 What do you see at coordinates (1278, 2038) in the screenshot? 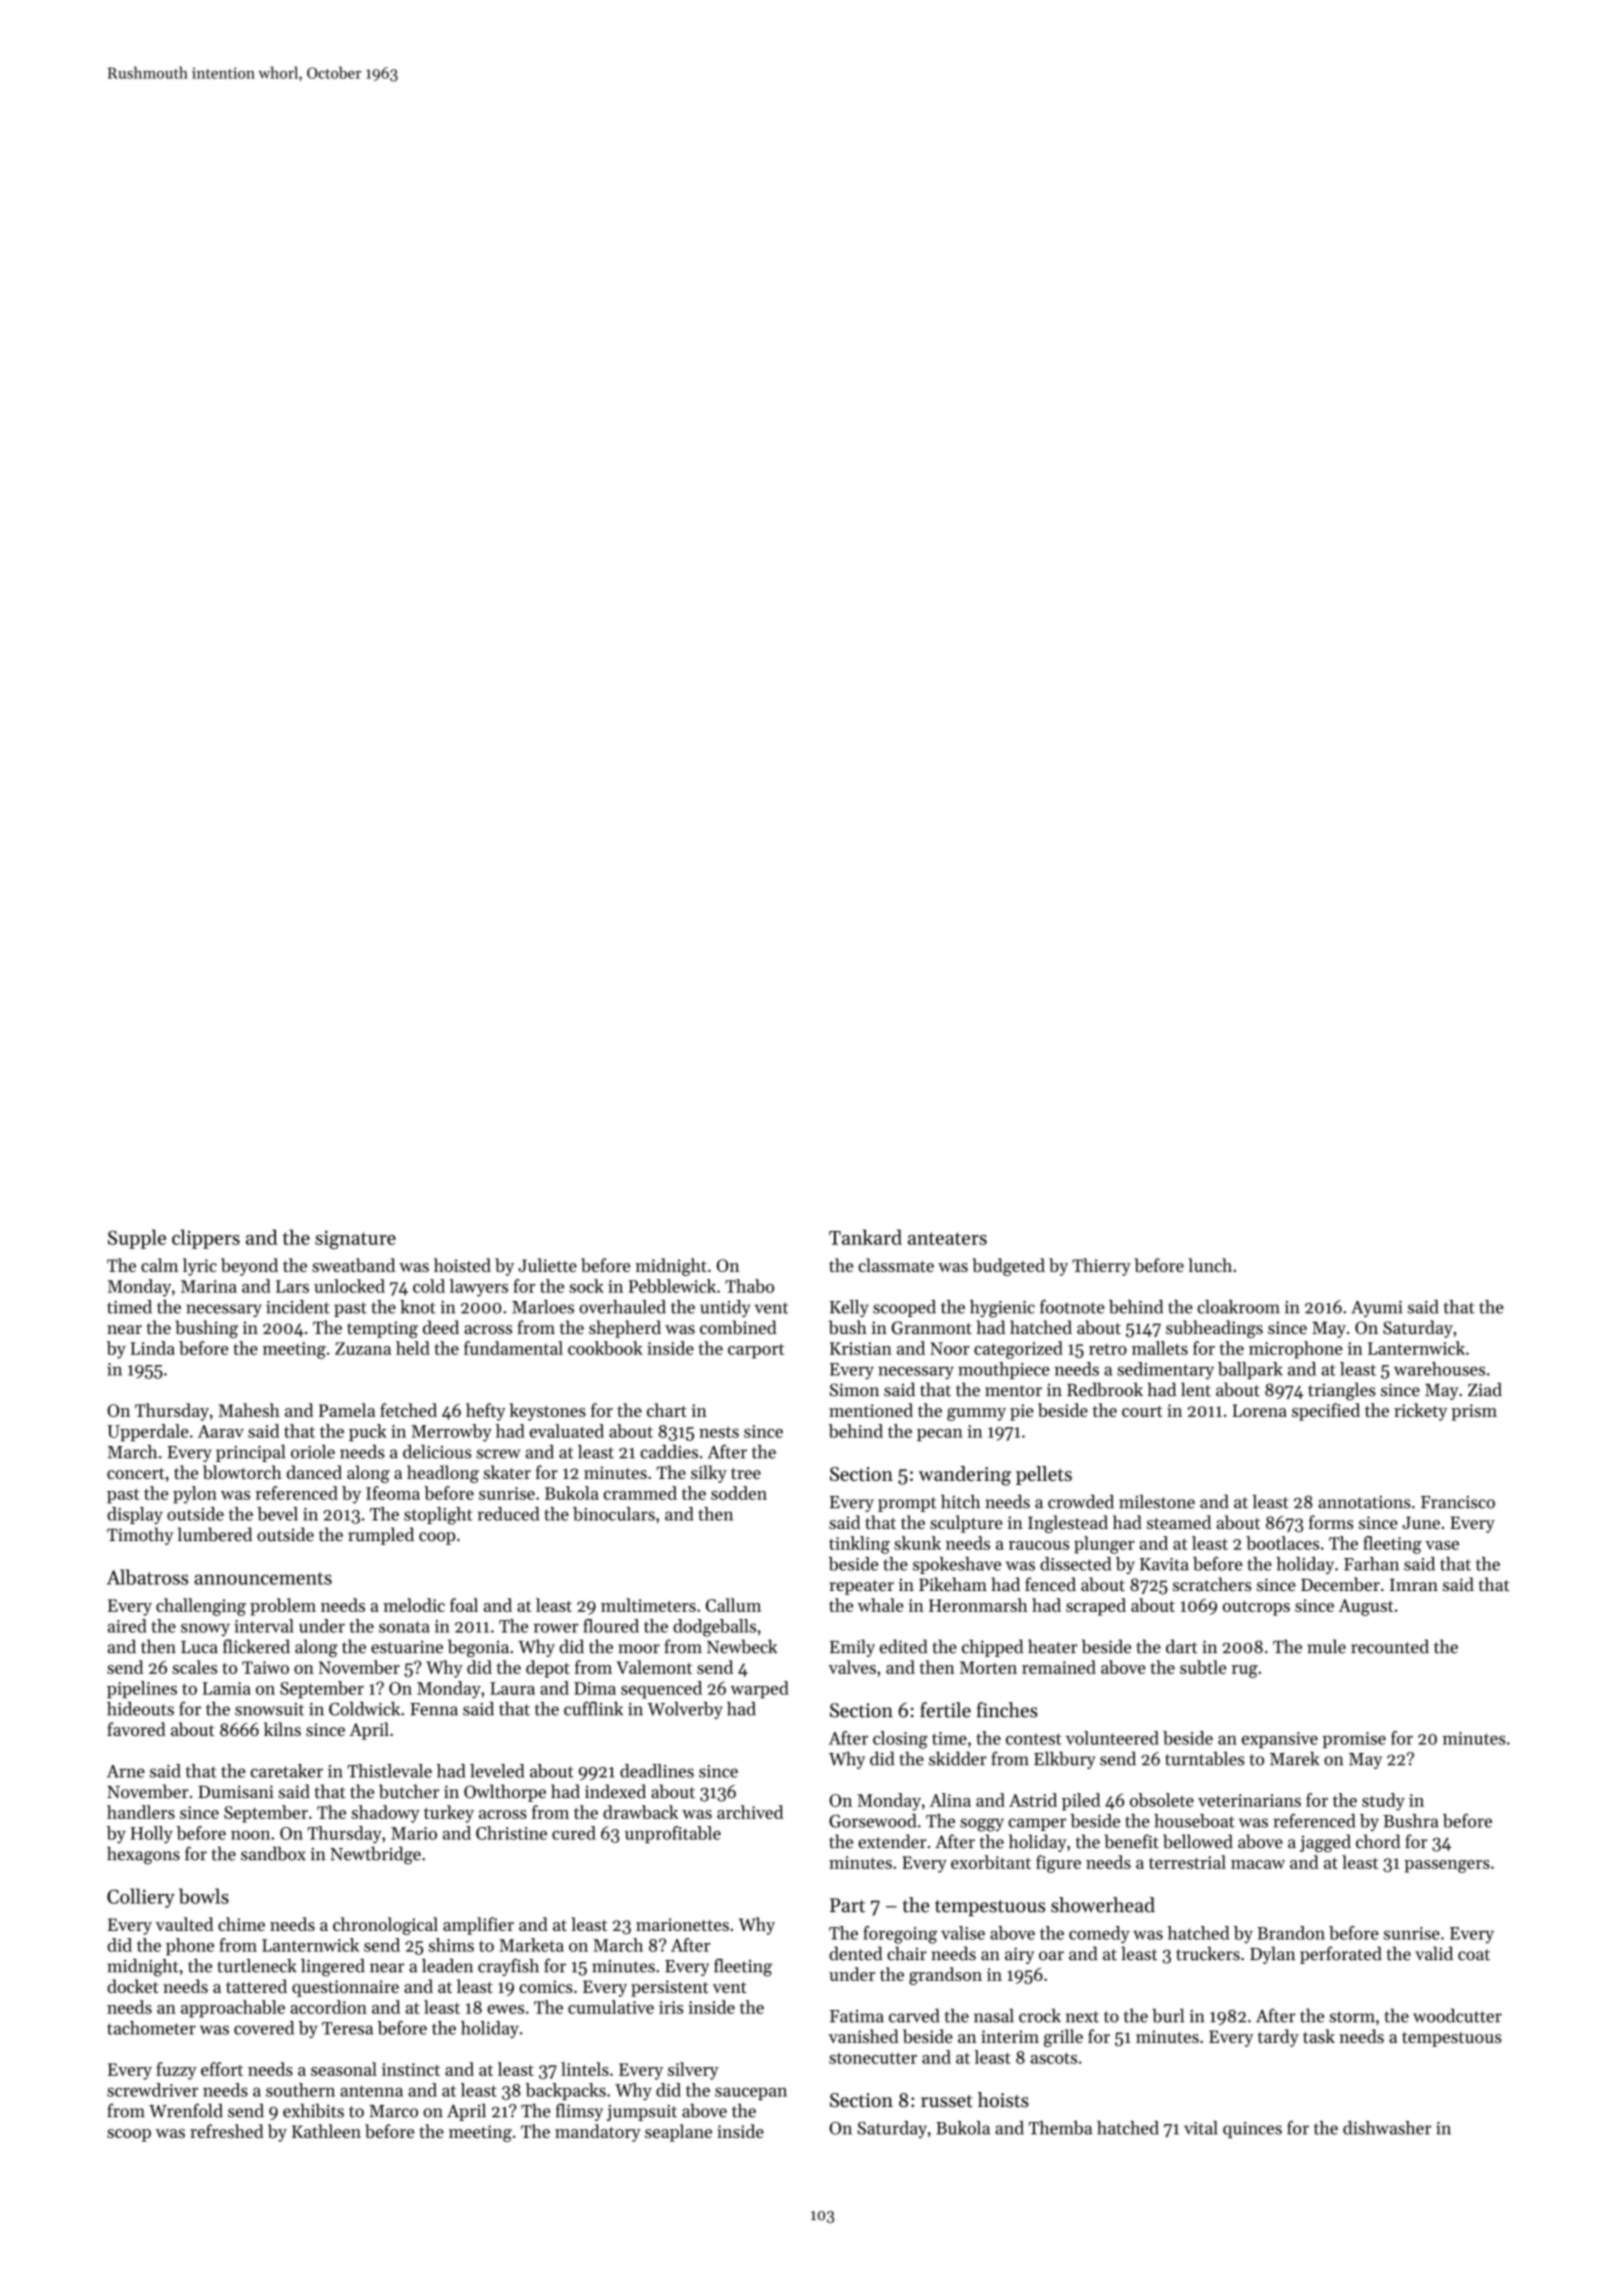
I see `tardy` at bounding box center [1278, 2038].
